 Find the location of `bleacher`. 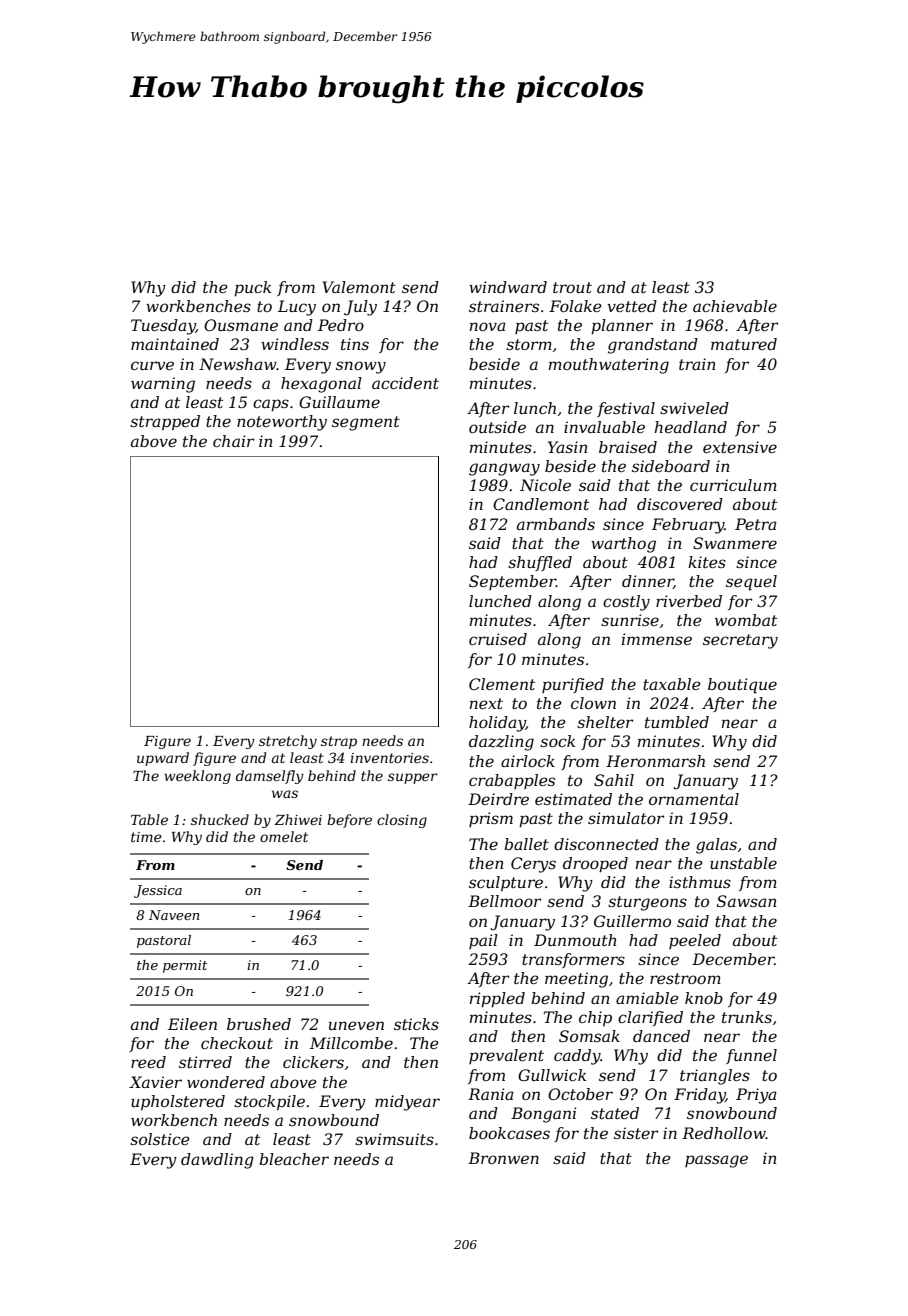

bleacher is located at coordinates (294, 1159).
